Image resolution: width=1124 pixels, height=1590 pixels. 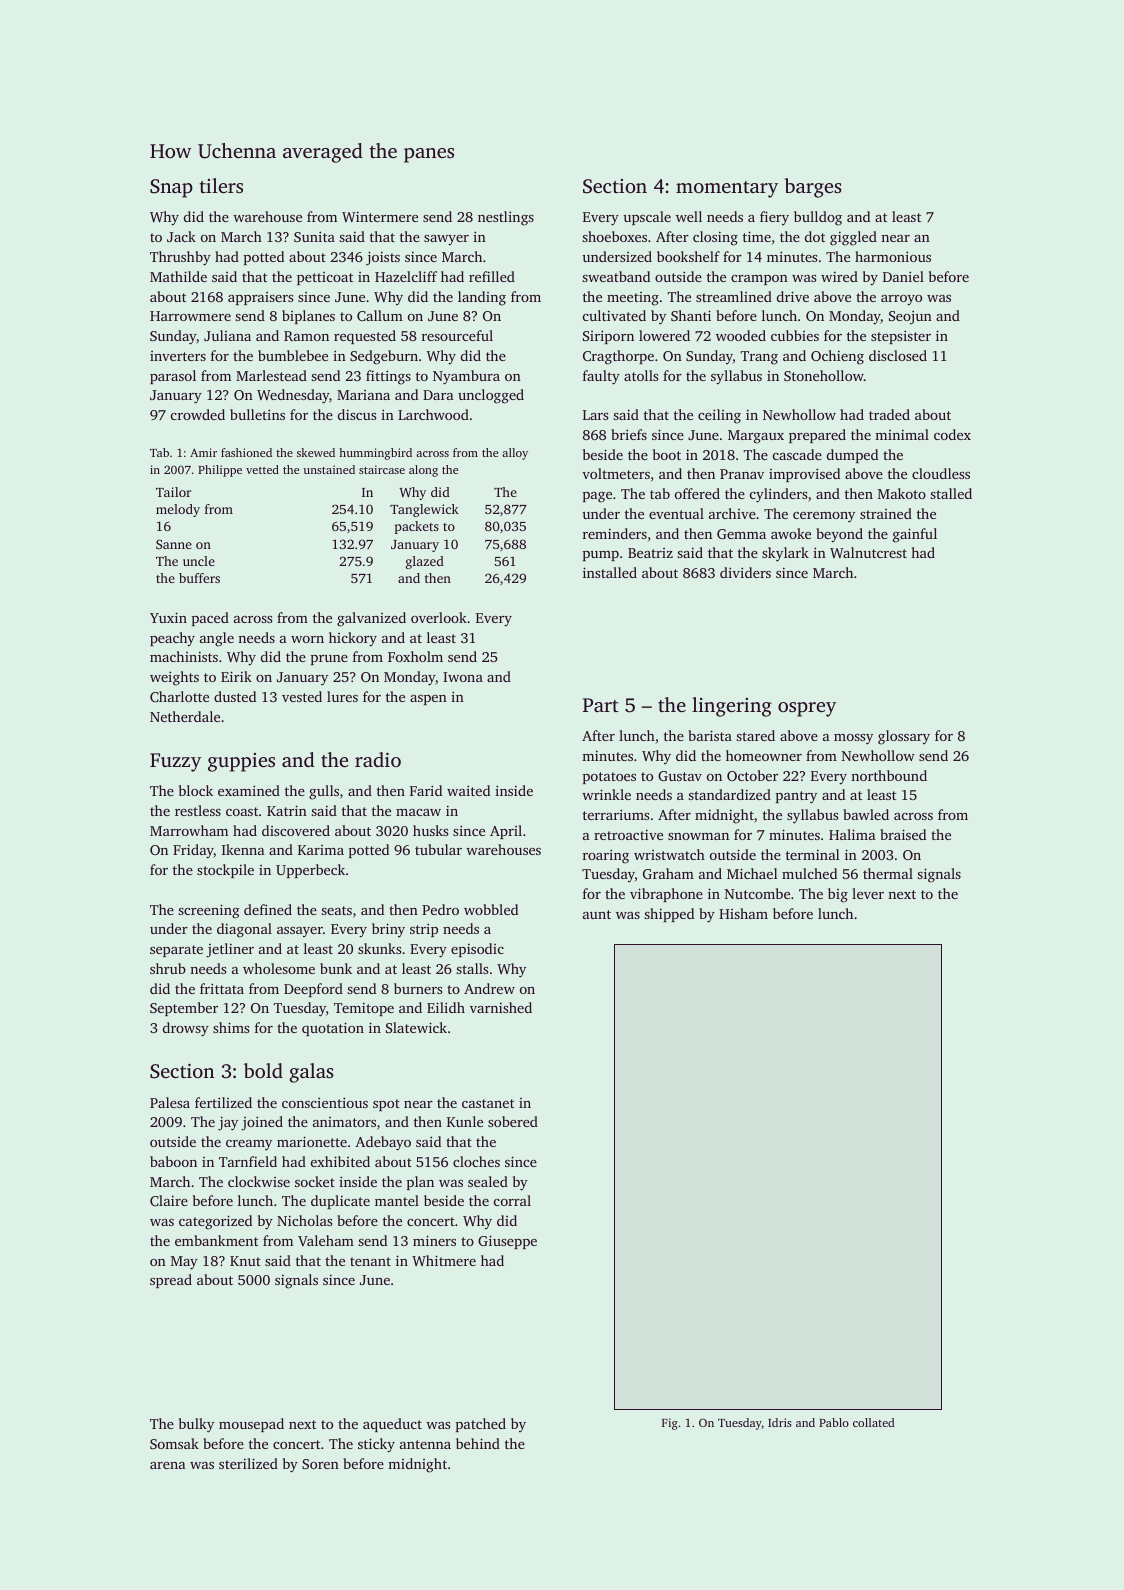 I want to click on cascade, so click(x=797, y=454).
